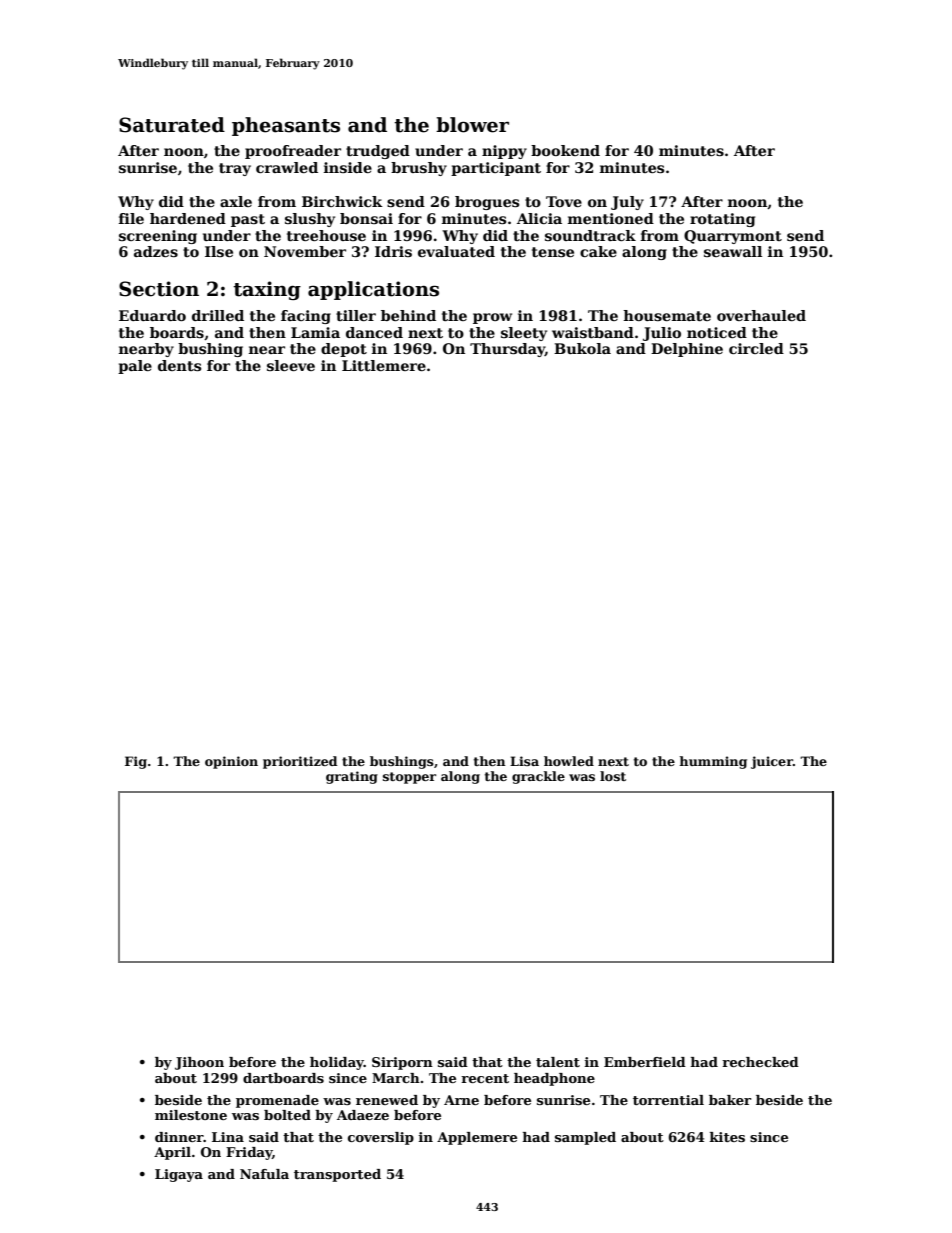 Image resolution: width=952 pixels, height=1233 pixels. What do you see at coordinates (402, 1063) in the document?
I see `Siriporn` at bounding box center [402, 1063].
